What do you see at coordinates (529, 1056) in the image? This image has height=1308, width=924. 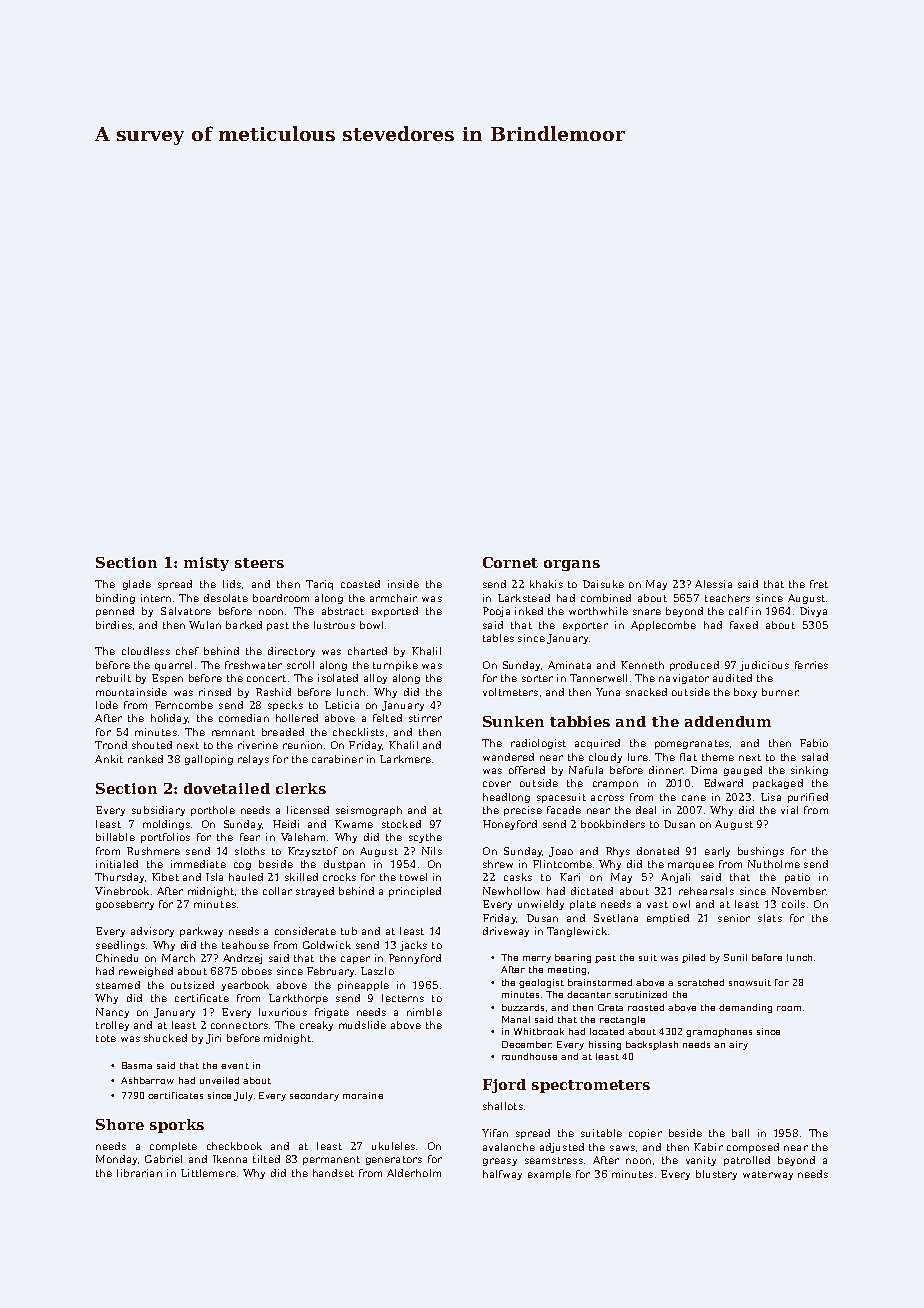 I see `roundhouse` at bounding box center [529, 1056].
